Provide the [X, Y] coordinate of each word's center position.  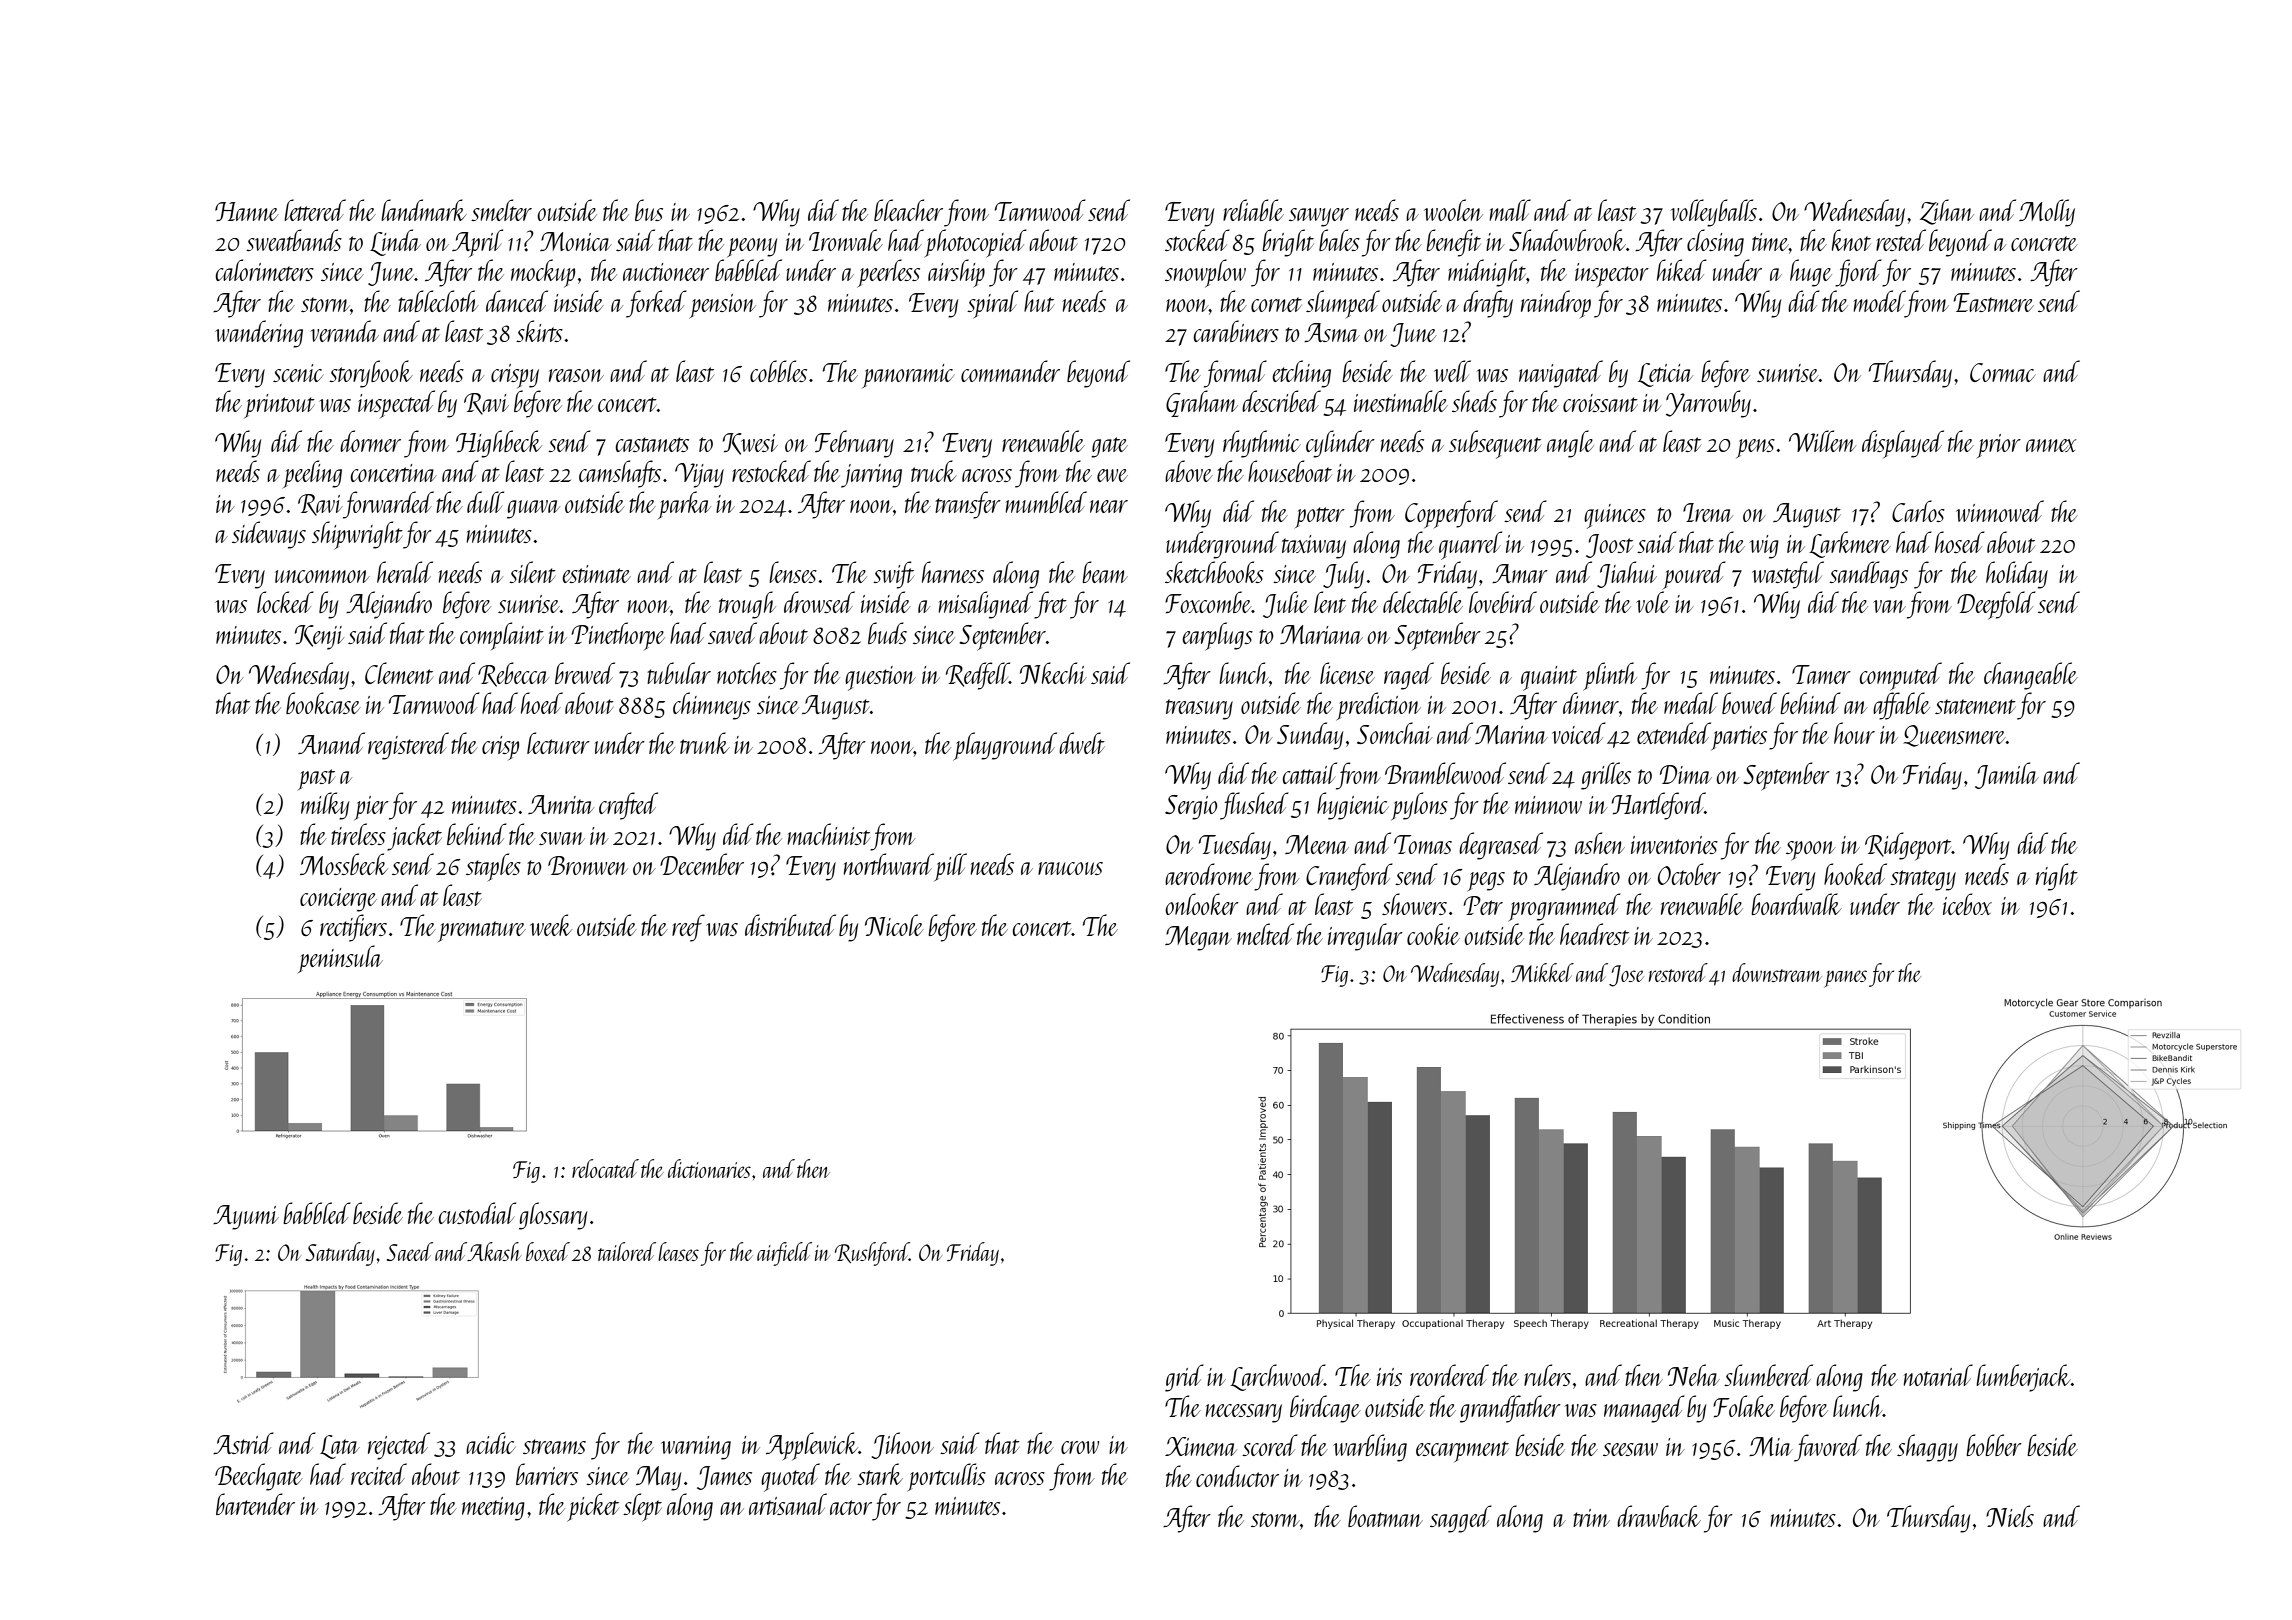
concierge [338, 900]
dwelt [1082, 743]
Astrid [243, 1443]
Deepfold [1996, 605]
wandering [259, 334]
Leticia [1665, 375]
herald [405, 572]
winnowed [2000, 511]
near [1109, 506]
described [1281, 401]
